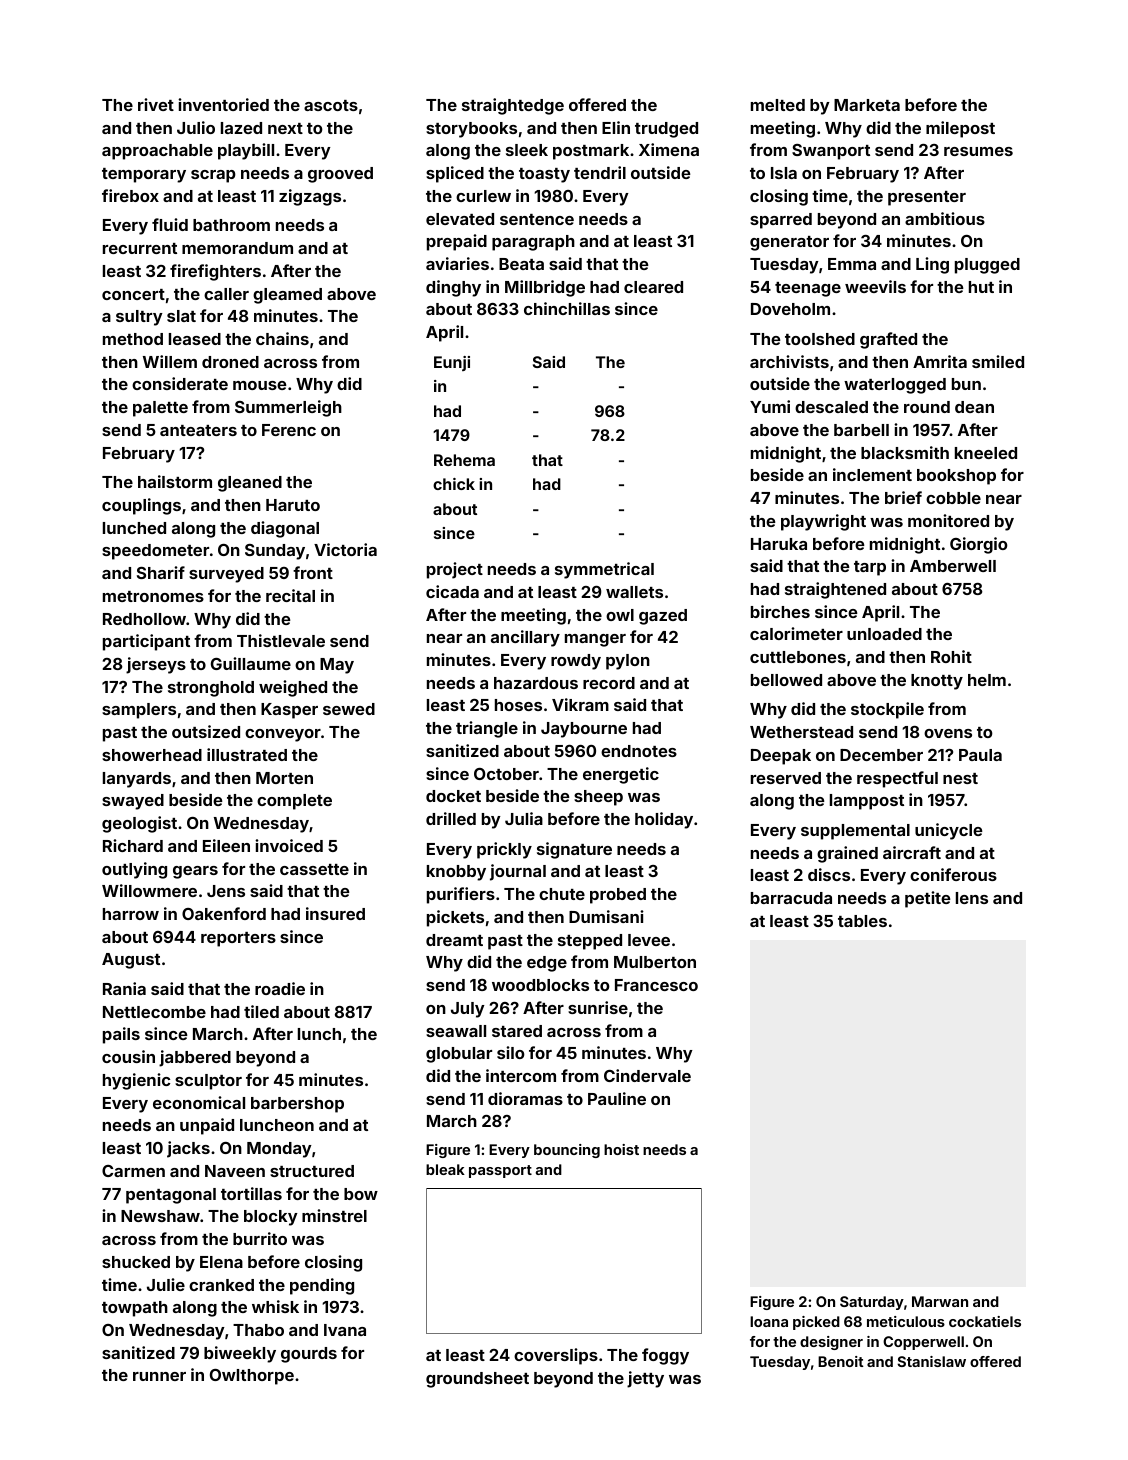 The height and width of the screenshot is (1460, 1128). I want to click on towpath, so click(135, 1309).
